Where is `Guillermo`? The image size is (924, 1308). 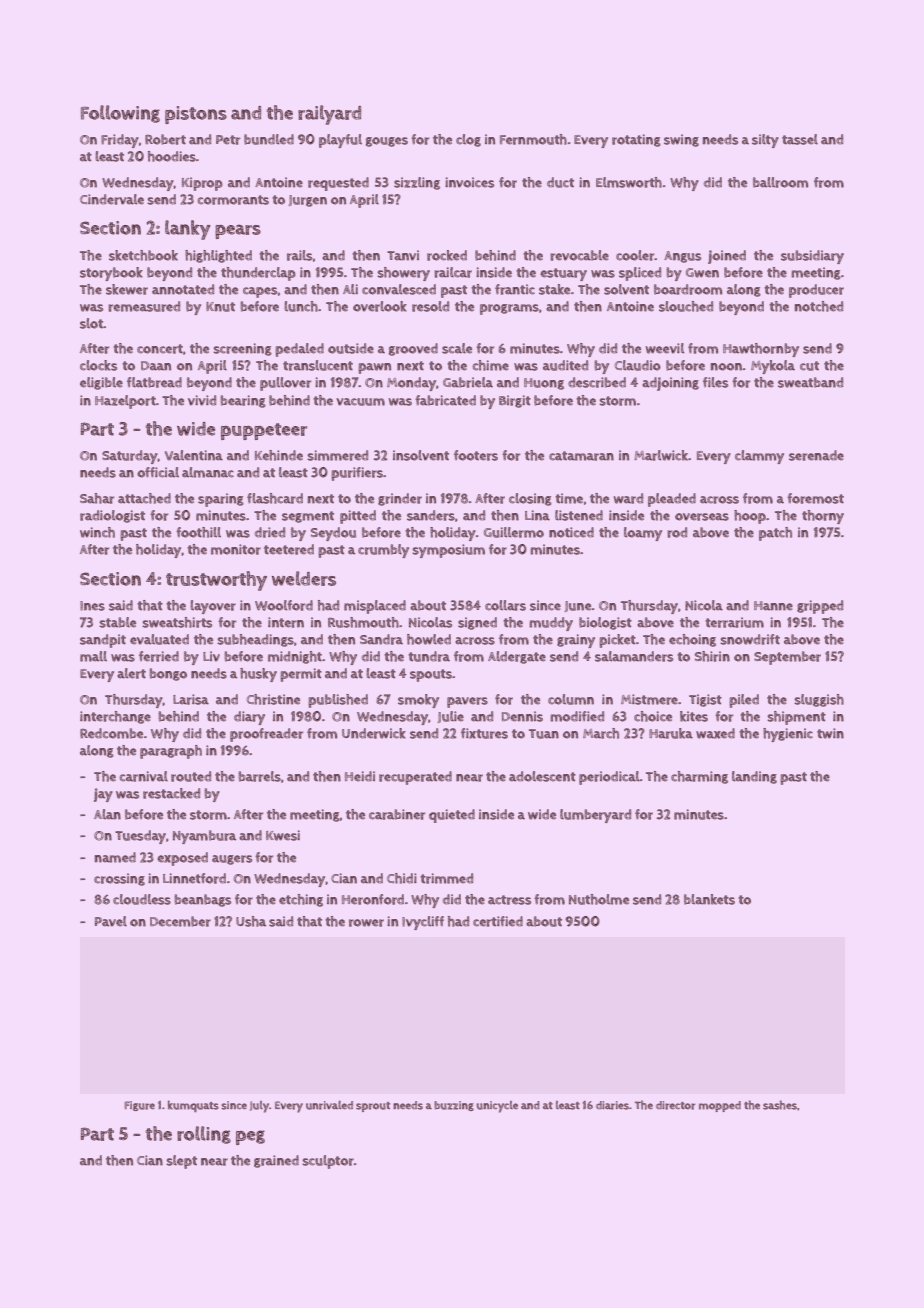
Guillermo is located at coordinates (514, 532).
